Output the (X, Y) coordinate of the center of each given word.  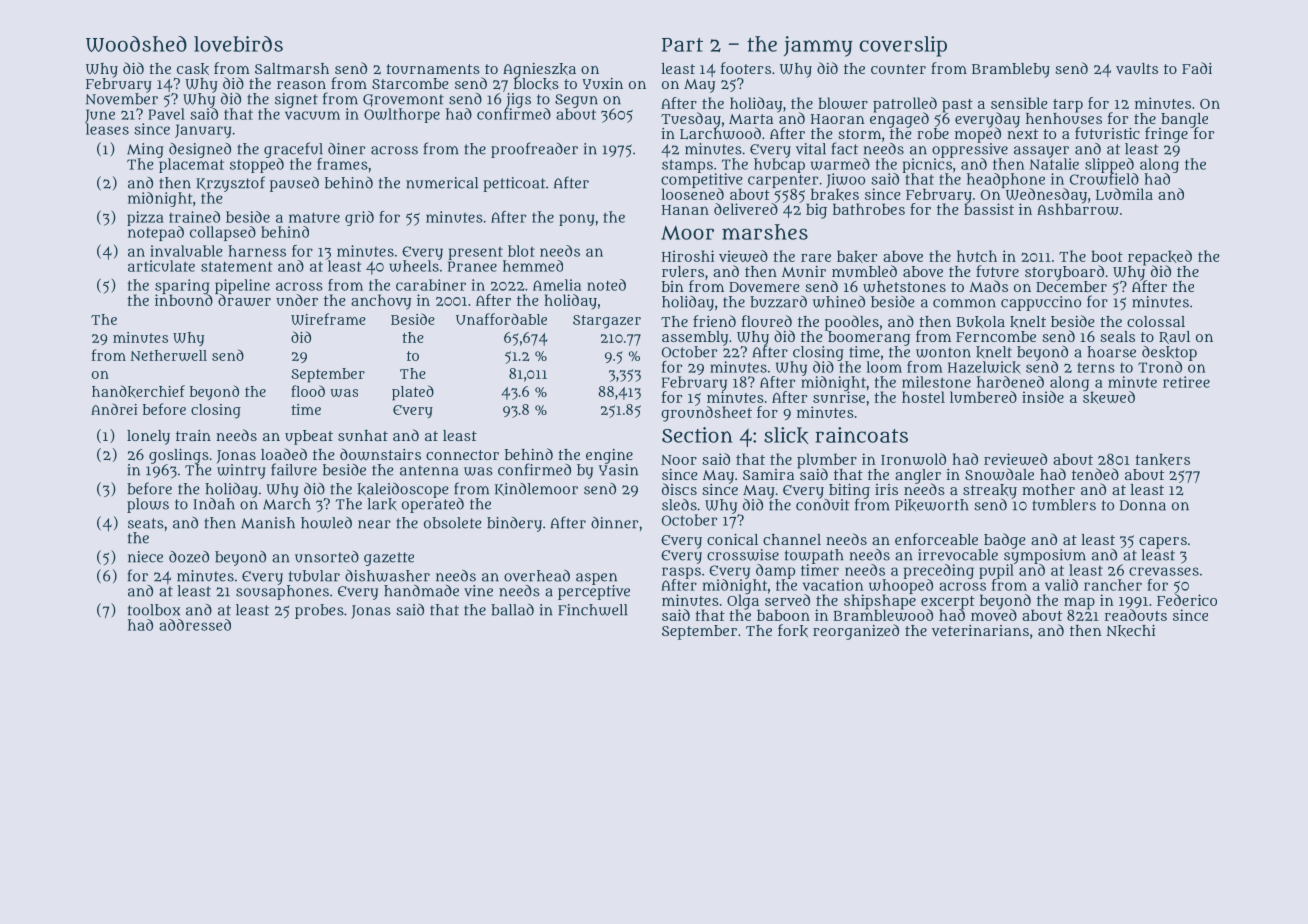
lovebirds (238, 44)
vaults (1137, 68)
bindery (514, 524)
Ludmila (1124, 194)
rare (816, 258)
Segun (576, 101)
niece (145, 557)
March (286, 504)
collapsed (223, 233)
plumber (827, 460)
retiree (1186, 382)
